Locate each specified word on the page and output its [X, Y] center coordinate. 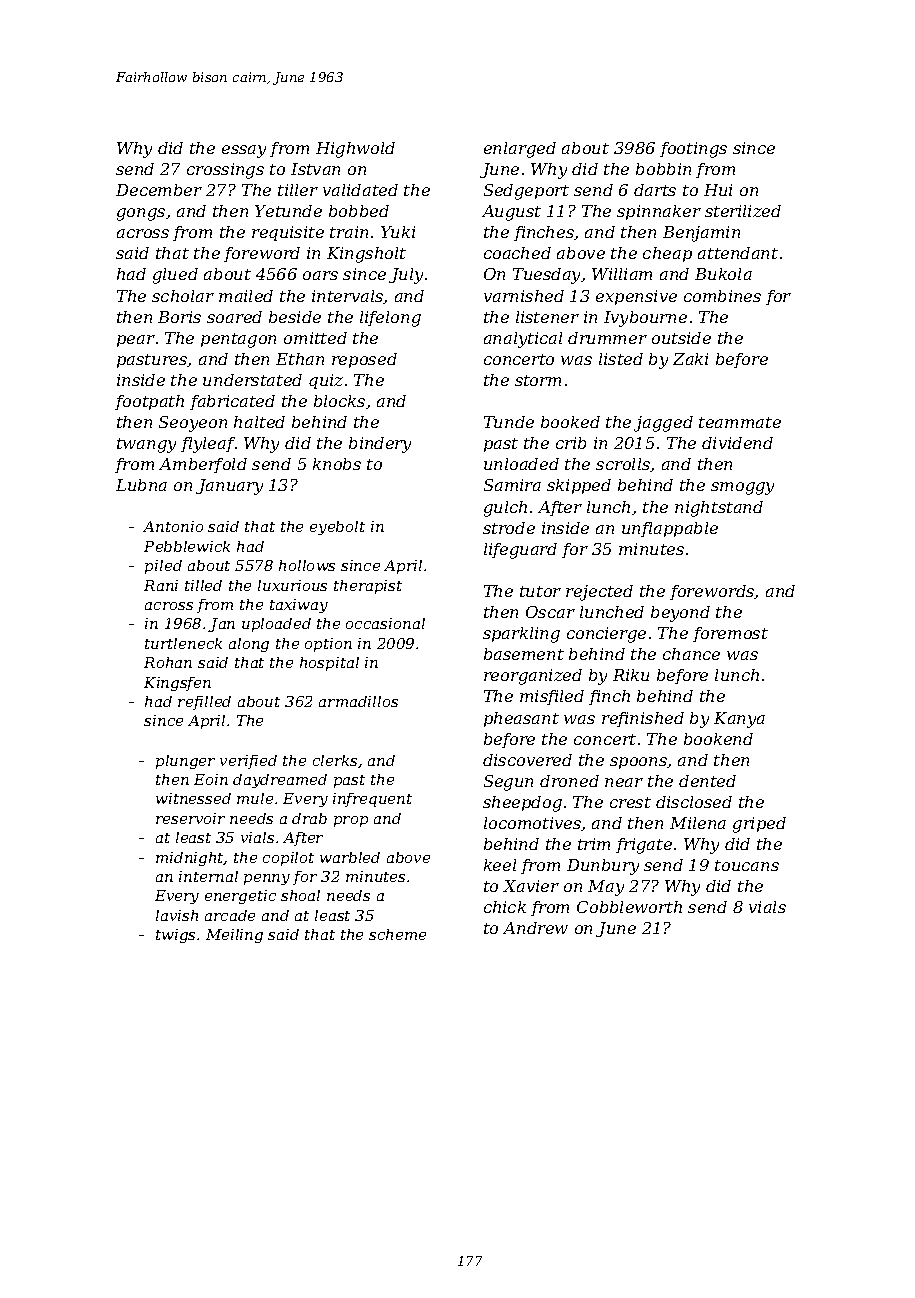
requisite [288, 233]
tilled [203, 585]
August [511, 213]
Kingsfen [177, 684]
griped [759, 825]
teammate [740, 422]
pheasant [521, 719]
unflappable [670, 529]
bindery [380, 445]
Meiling [234, 936]
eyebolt [337, 528]
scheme [397, 934]
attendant [738, 253]
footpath [149, 402]
